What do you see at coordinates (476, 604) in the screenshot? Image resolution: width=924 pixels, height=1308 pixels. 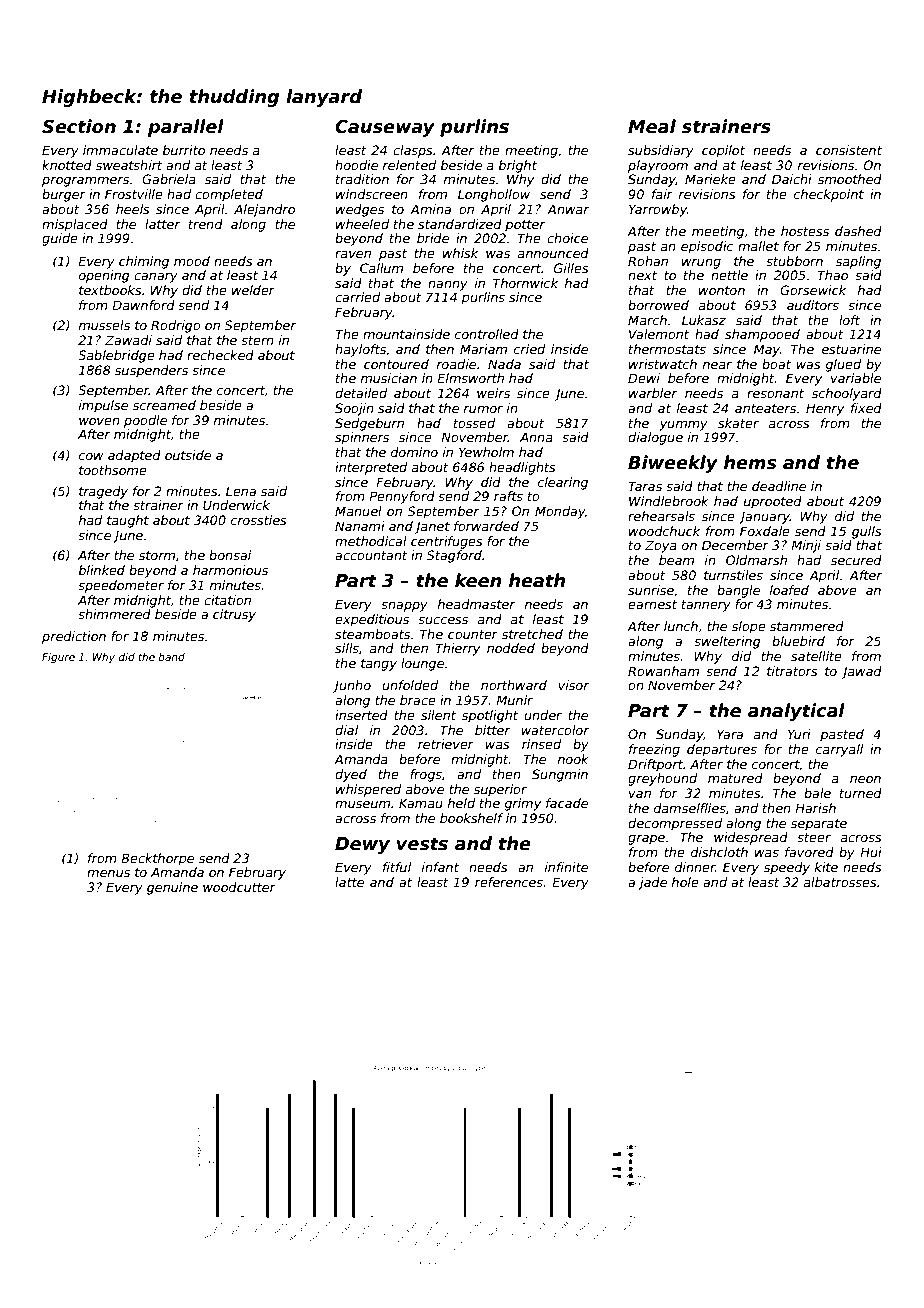 I see `headmaster` at bounding box center [476, 604].
